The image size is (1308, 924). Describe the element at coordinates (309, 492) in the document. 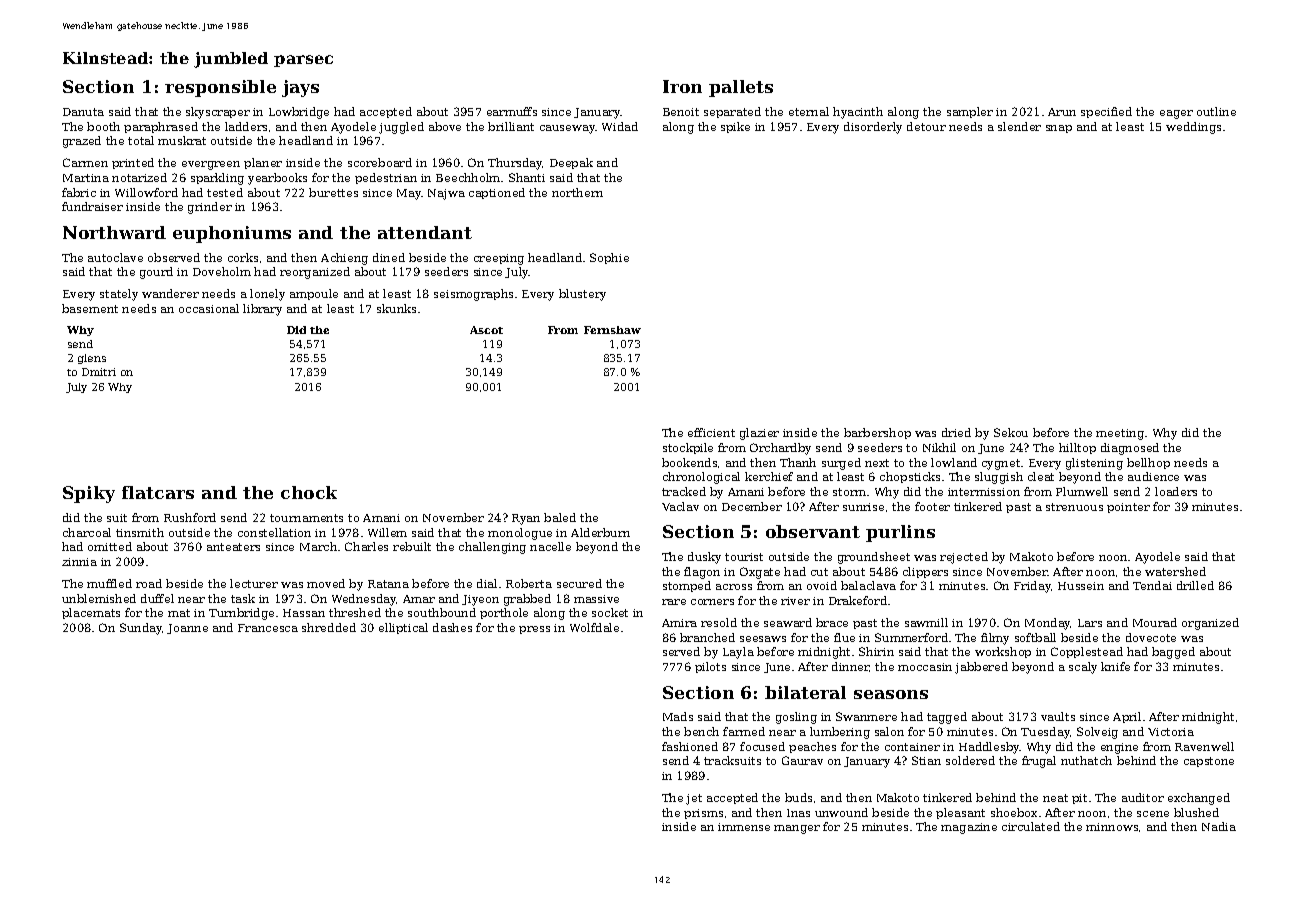

I see `chock` at that location.
